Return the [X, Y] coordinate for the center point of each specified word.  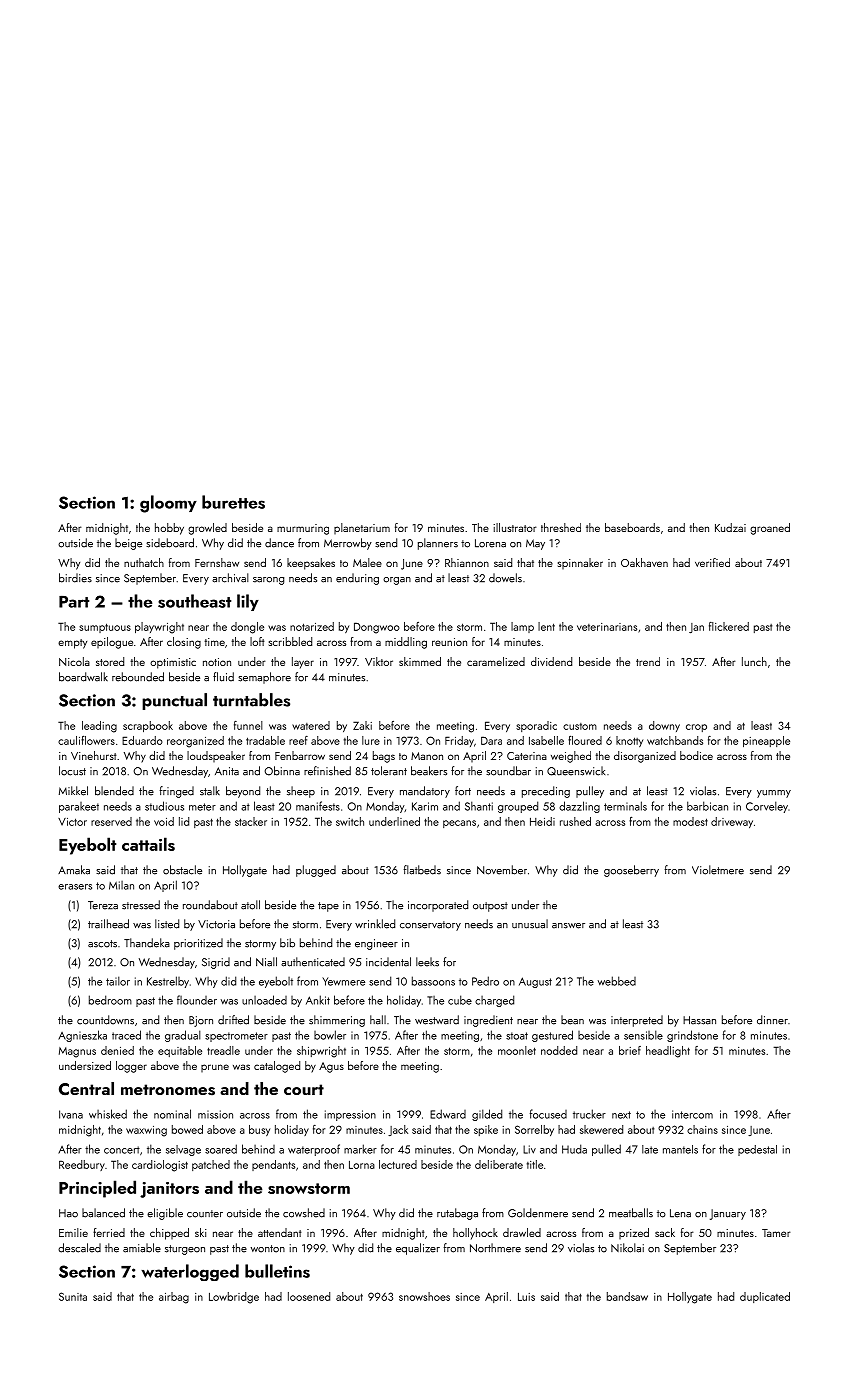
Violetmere [718, 870]
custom [580, 726]
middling [406, 643]
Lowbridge [234, 1298]
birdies [75, 578]
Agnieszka [82, 1036]
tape [328, 907]
